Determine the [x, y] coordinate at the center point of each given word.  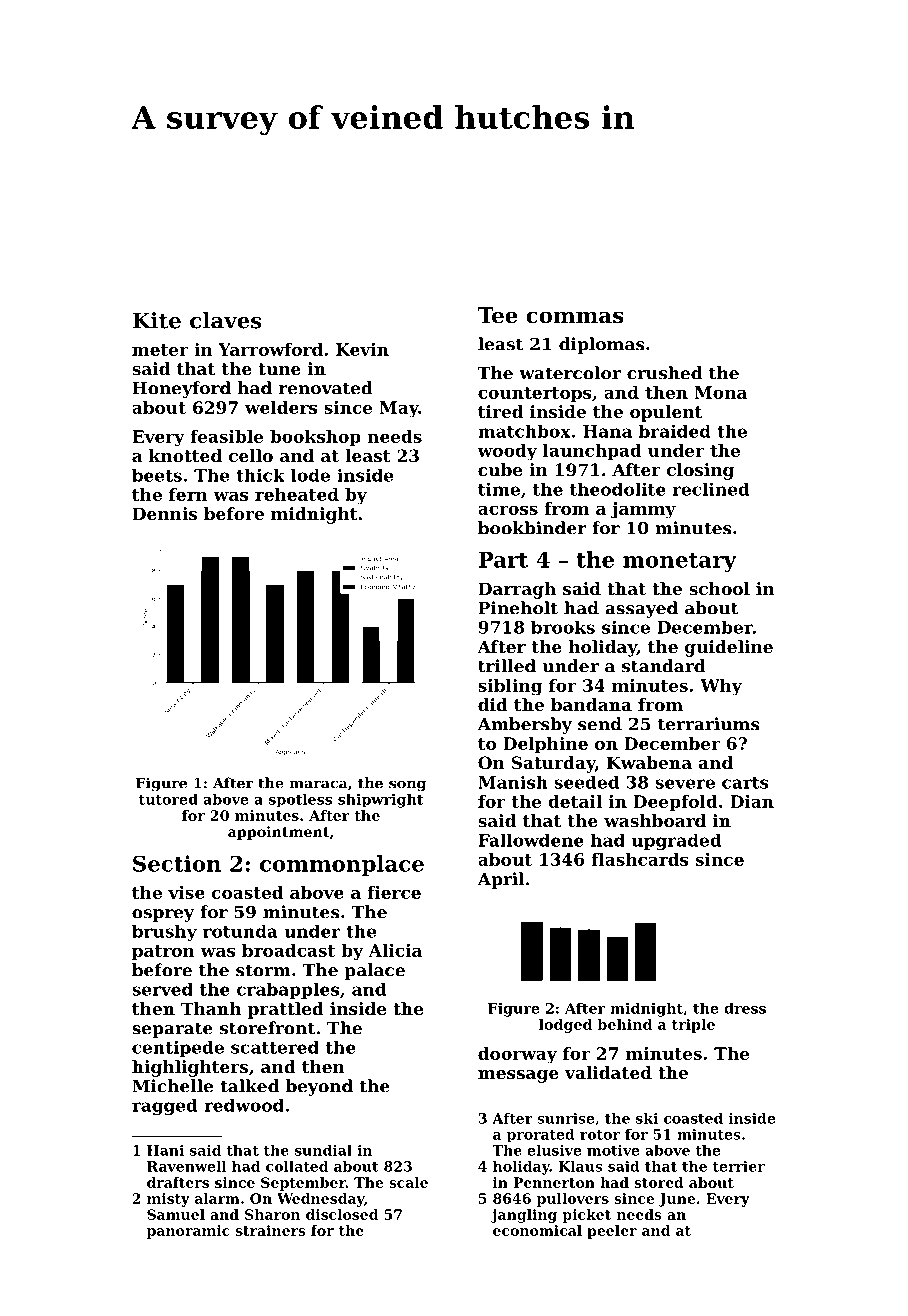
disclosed [342, 1214]
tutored [168, 799]
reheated [297, 494]
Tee [498, 315]
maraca [318, 784]
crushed [664, 373]
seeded [587, 782]
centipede [178, 1049]
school [719, 588]
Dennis [164, 513]
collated [297, 1166]
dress [745, 1008]
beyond [319, 1087]
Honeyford [181, 389]
